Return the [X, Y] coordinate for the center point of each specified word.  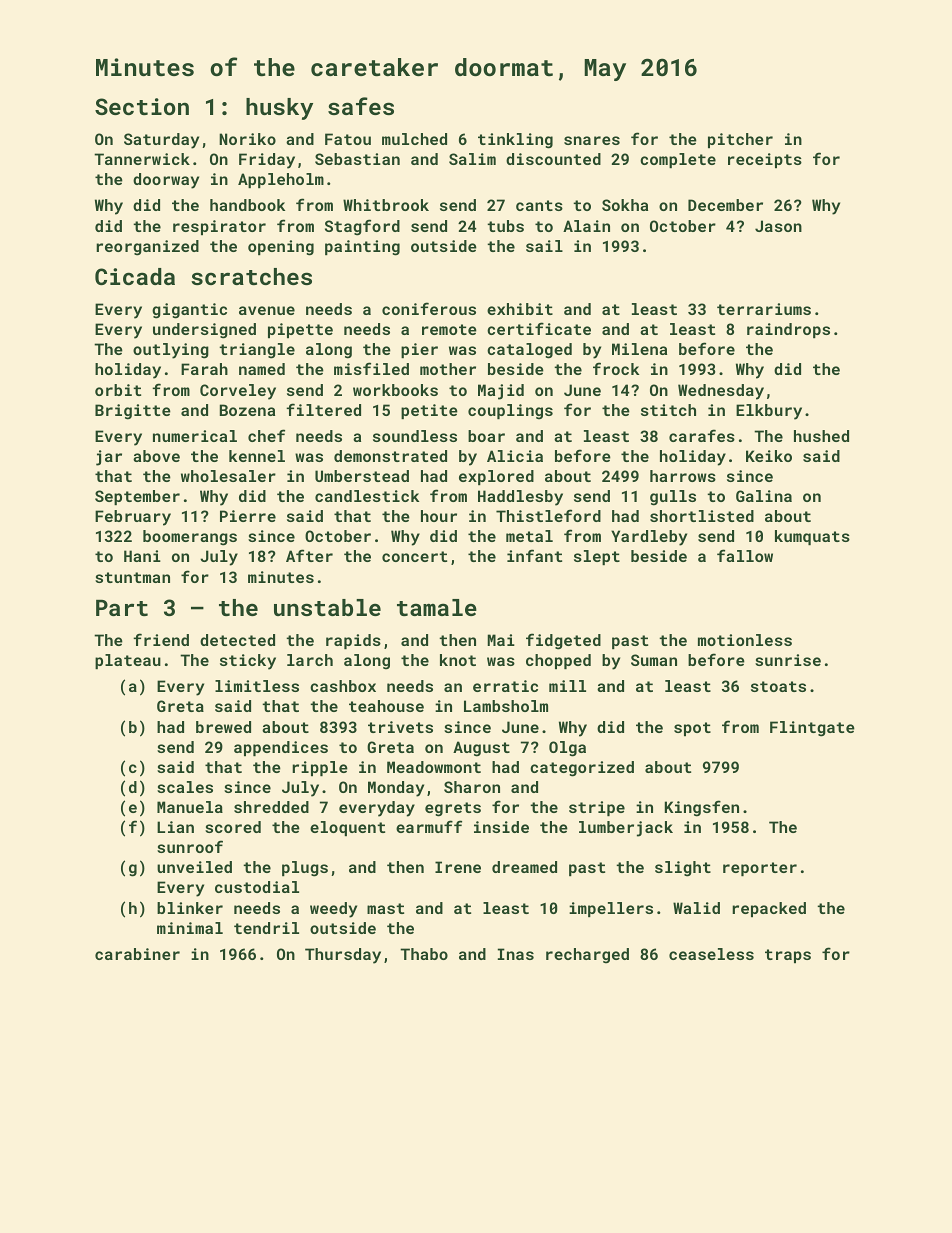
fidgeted [563, 641]
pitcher [740, 140]
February [133, 518]
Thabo [424, 954]
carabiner [137, 954]
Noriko [247, 139]
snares [592, 140]
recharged [587, 956]
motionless [745, 640]
